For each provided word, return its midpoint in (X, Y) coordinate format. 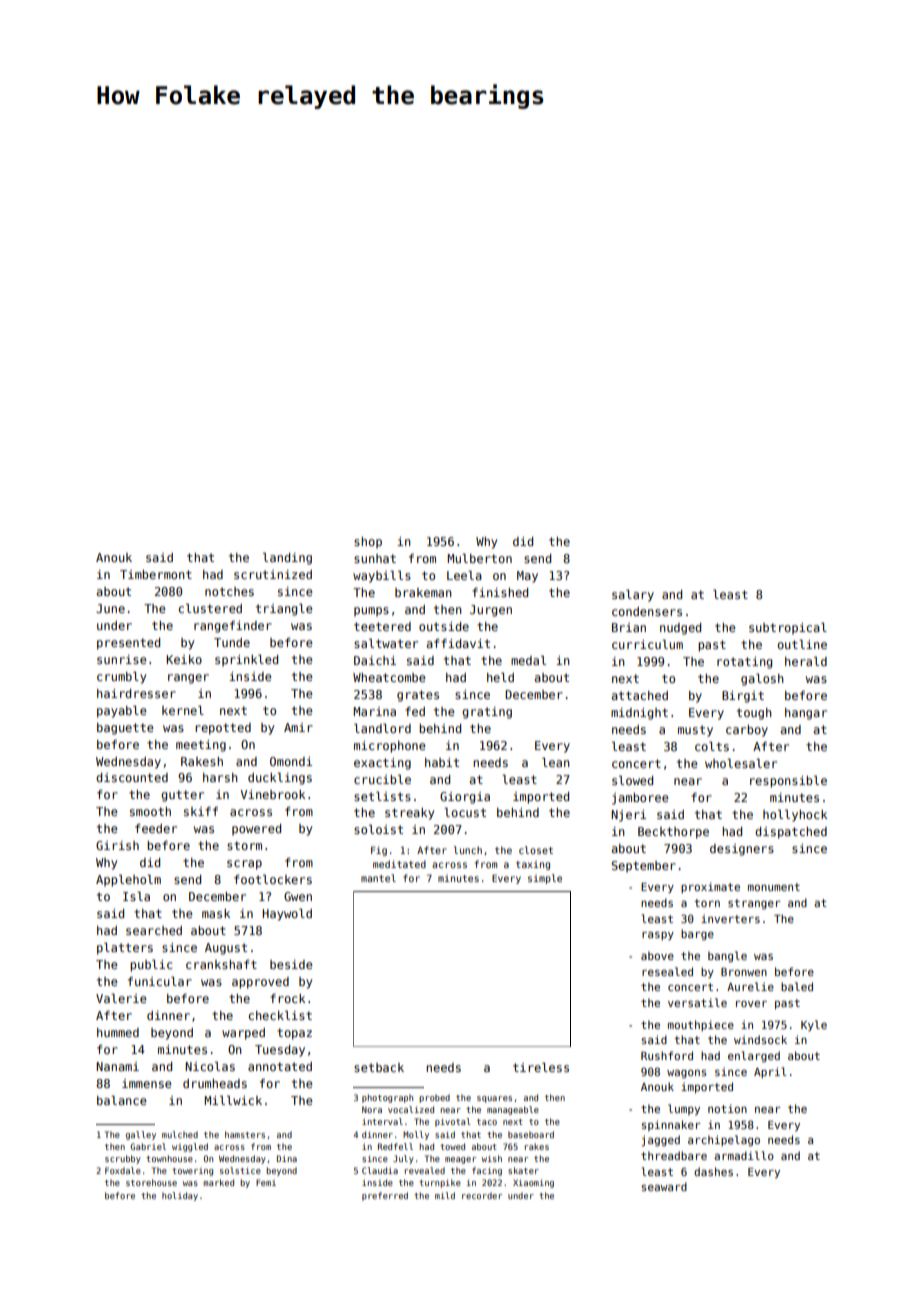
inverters (730, 918)
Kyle (814, 1025)
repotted (223, 729)
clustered (210, 608)
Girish (117, 845)
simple (545, 879)
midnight (639, 714)
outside (444, 626)
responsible (788, 781)
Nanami (117, 1066)
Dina (287, 1158)
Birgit (743, 697)
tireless (541, 1067)
